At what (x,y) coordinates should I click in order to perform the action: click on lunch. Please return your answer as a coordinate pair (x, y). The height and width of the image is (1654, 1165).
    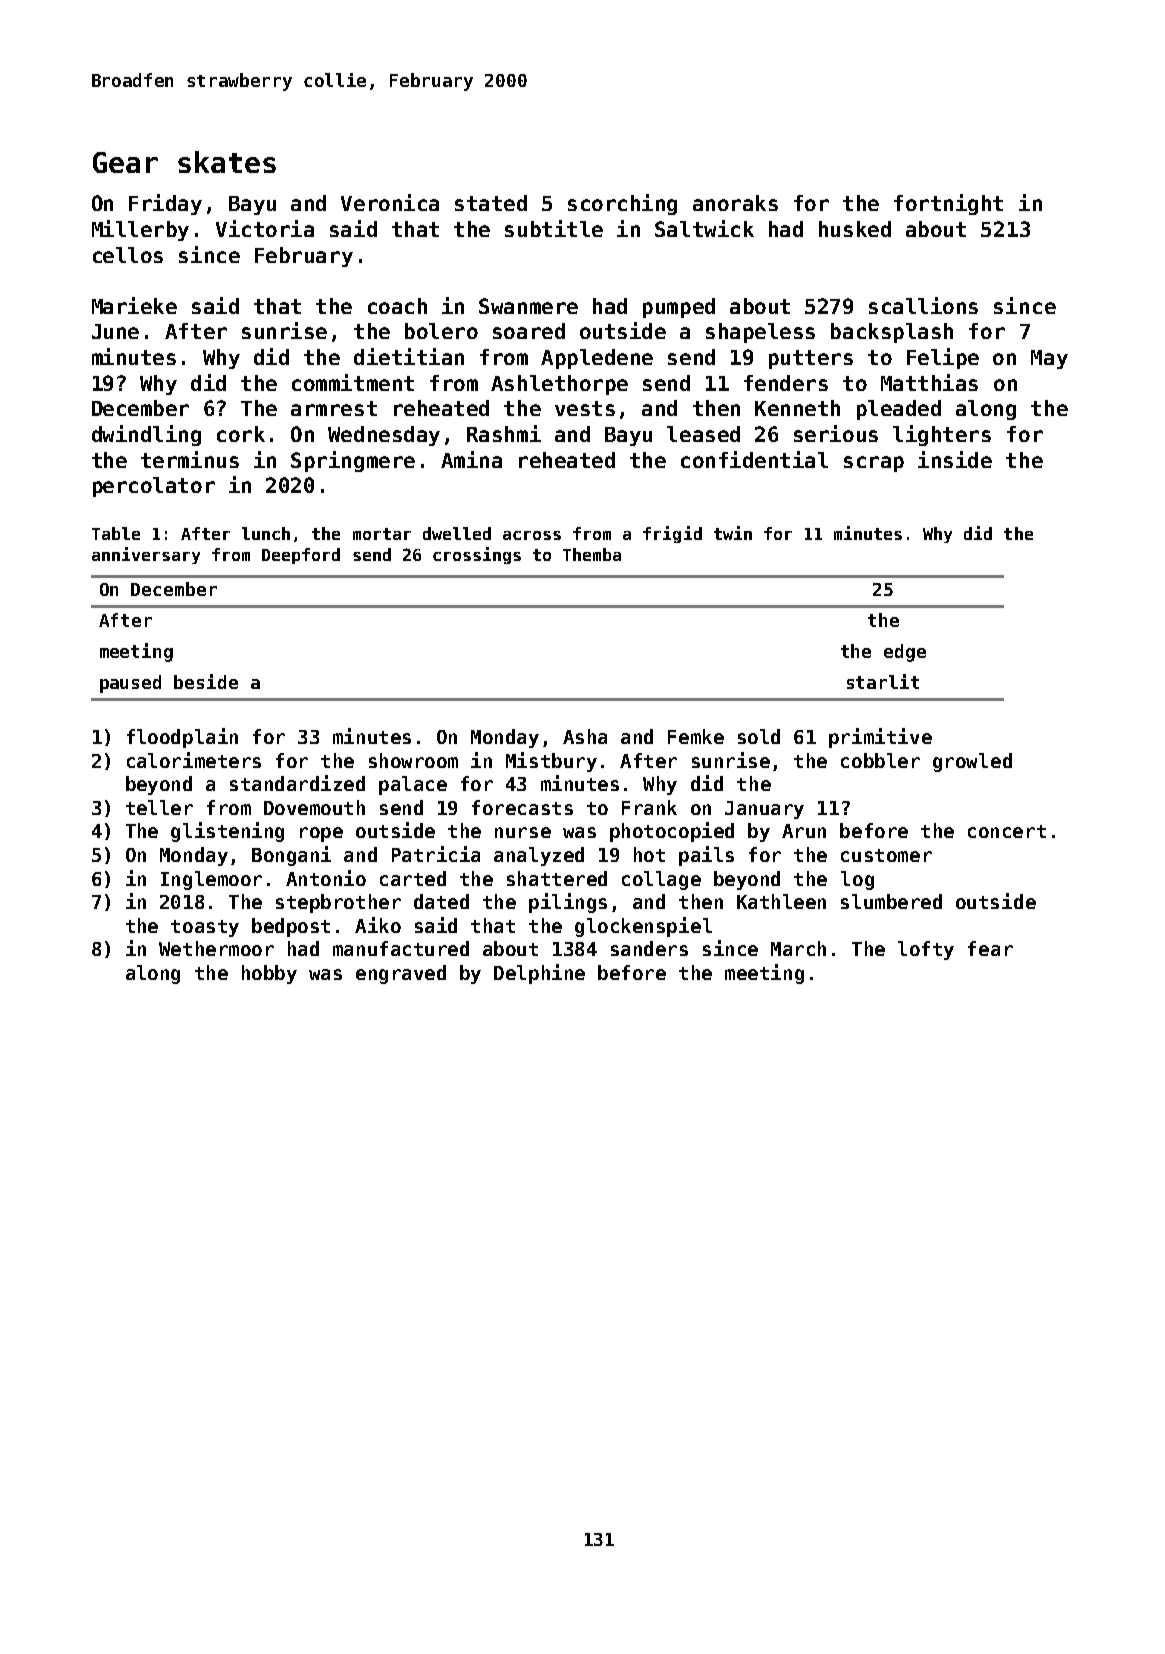
    Looking at the image, I should click on (266, 533).
